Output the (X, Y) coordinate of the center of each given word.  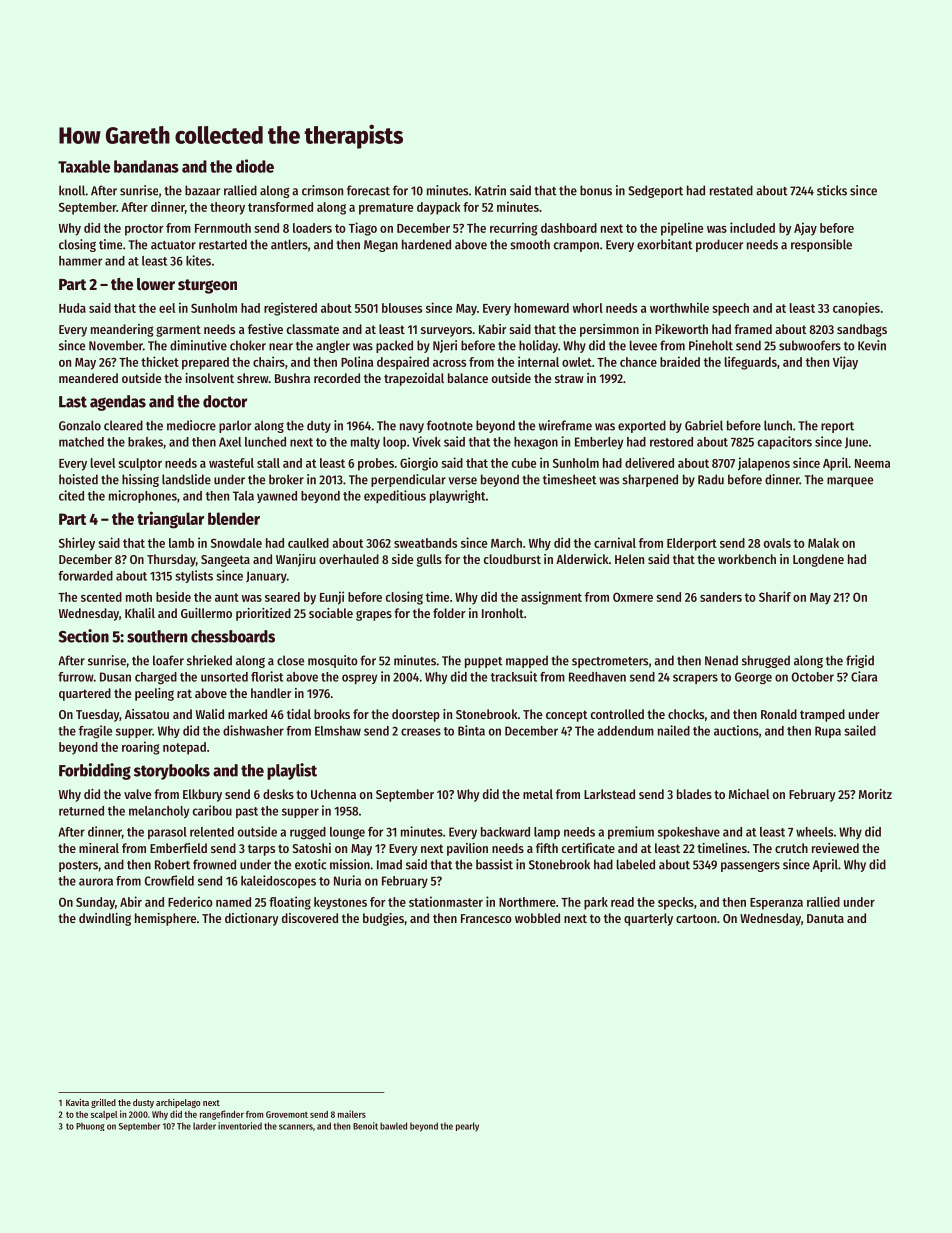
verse (463, 481)
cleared (123, 425)
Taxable (84, 166)
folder (449, 613)
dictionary (252, 919)
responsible (821, 245)
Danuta (825, 918)
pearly (467, 1127)
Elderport (692, 544)
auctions (736, 730)
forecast (368, 190)
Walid (210, 714)
